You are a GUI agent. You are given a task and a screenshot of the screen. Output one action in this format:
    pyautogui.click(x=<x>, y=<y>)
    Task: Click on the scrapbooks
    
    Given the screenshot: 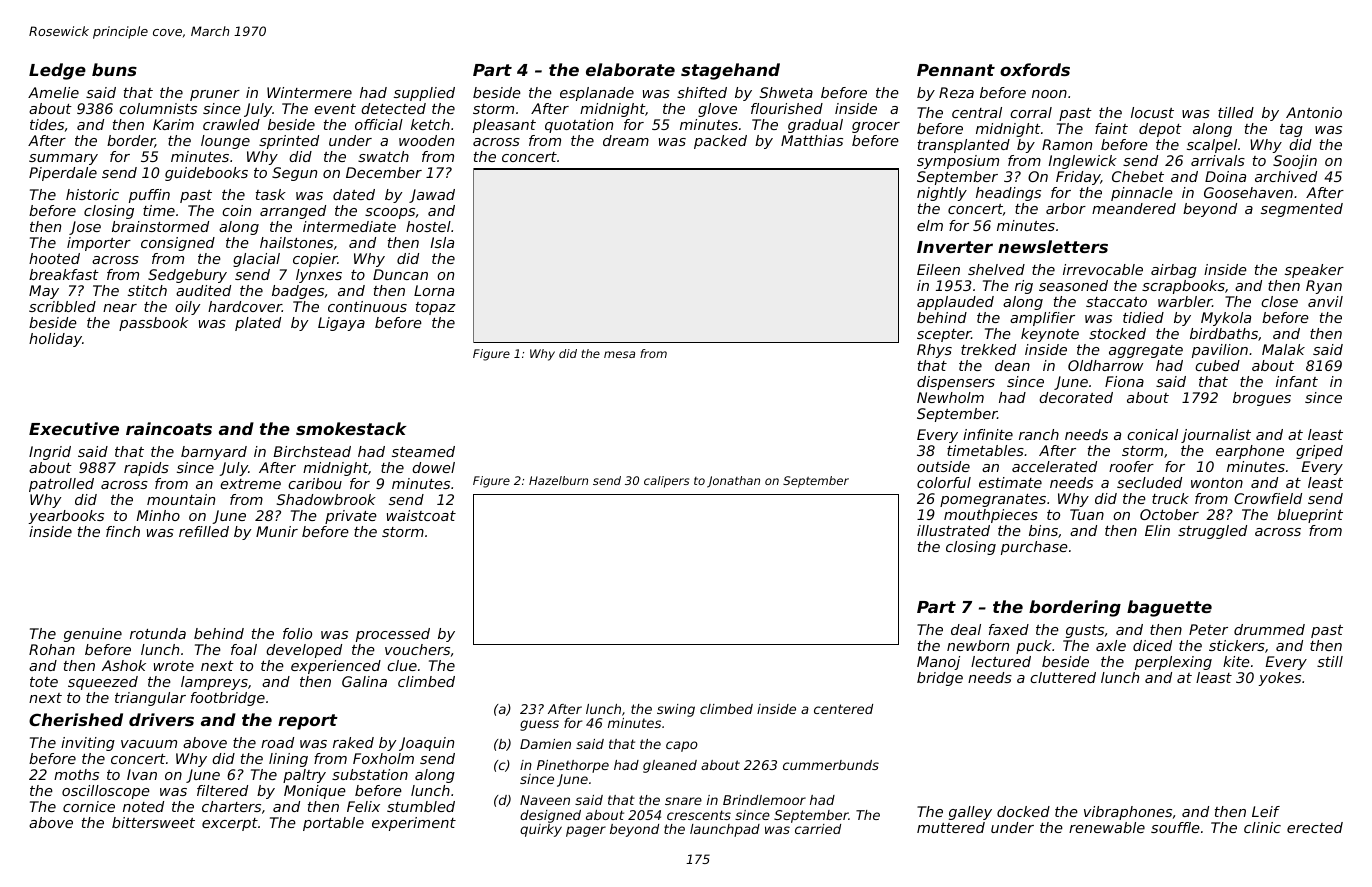 What is the action you would take?
    pyautogui.click(x=1183, y=287)
